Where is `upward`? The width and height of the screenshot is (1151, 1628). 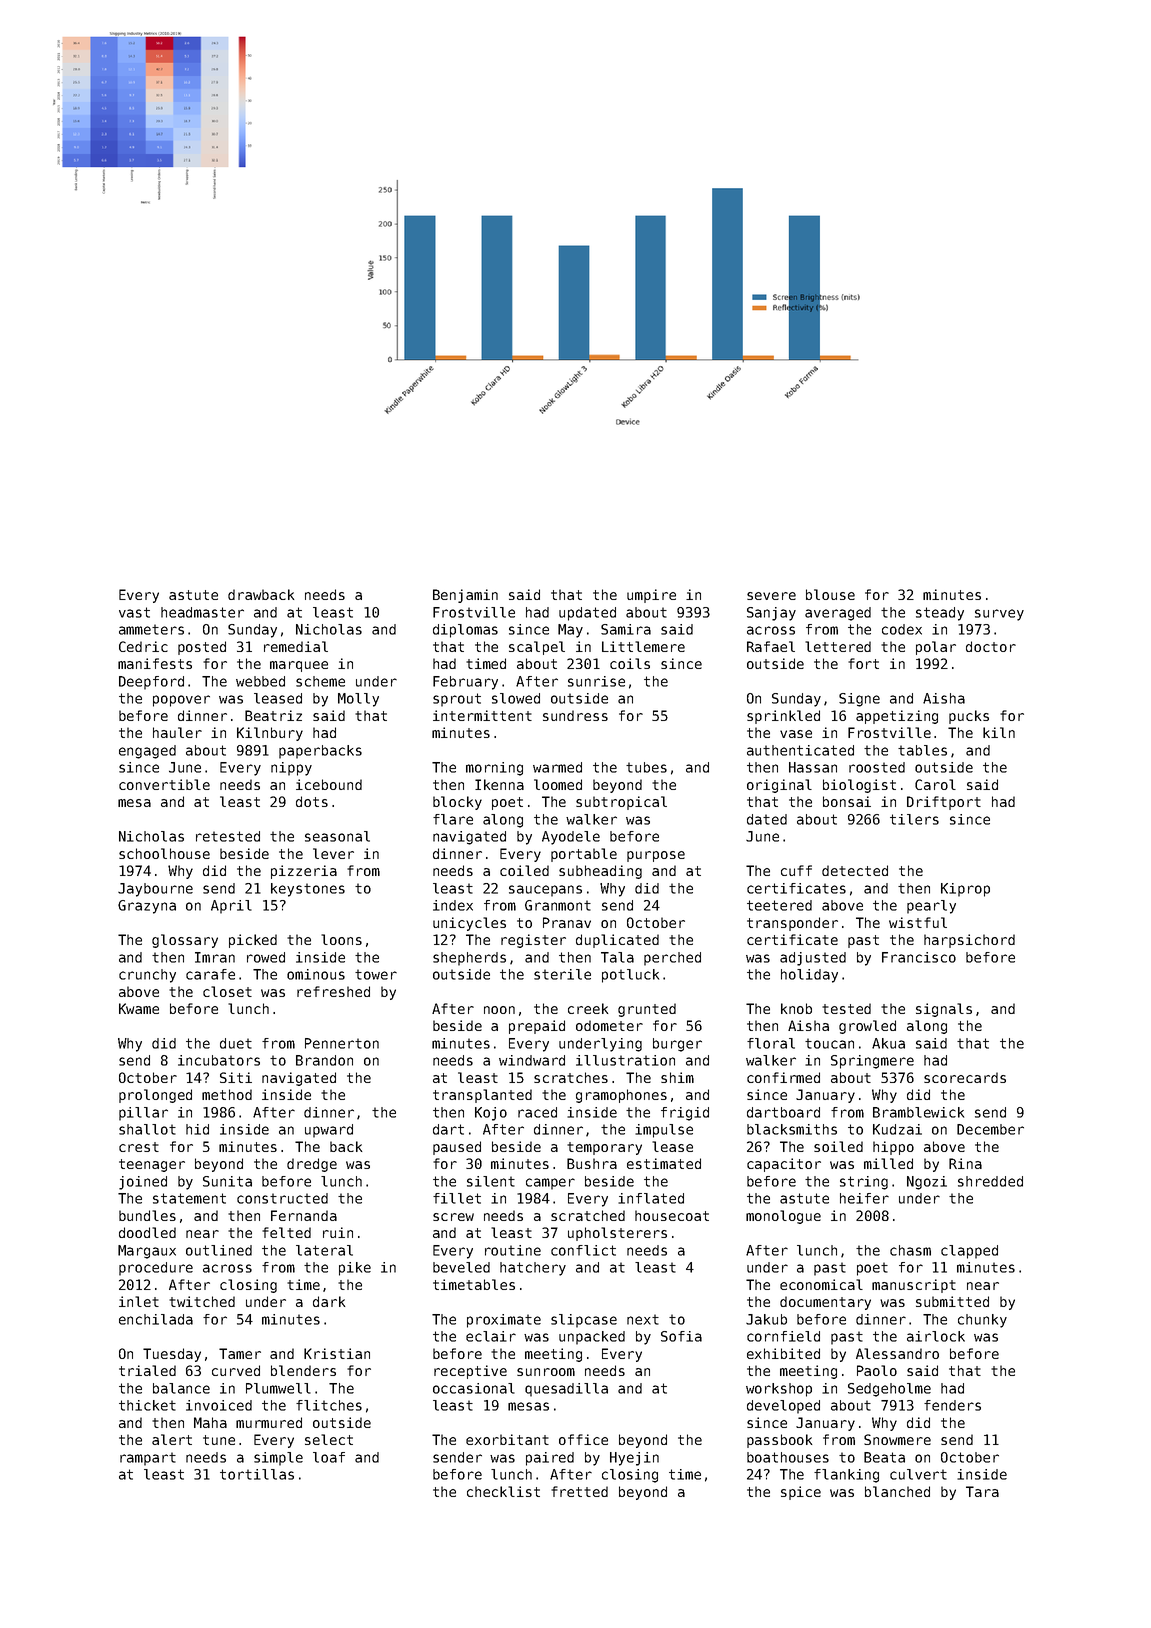
upward is located at coordinates (329, 1131).
